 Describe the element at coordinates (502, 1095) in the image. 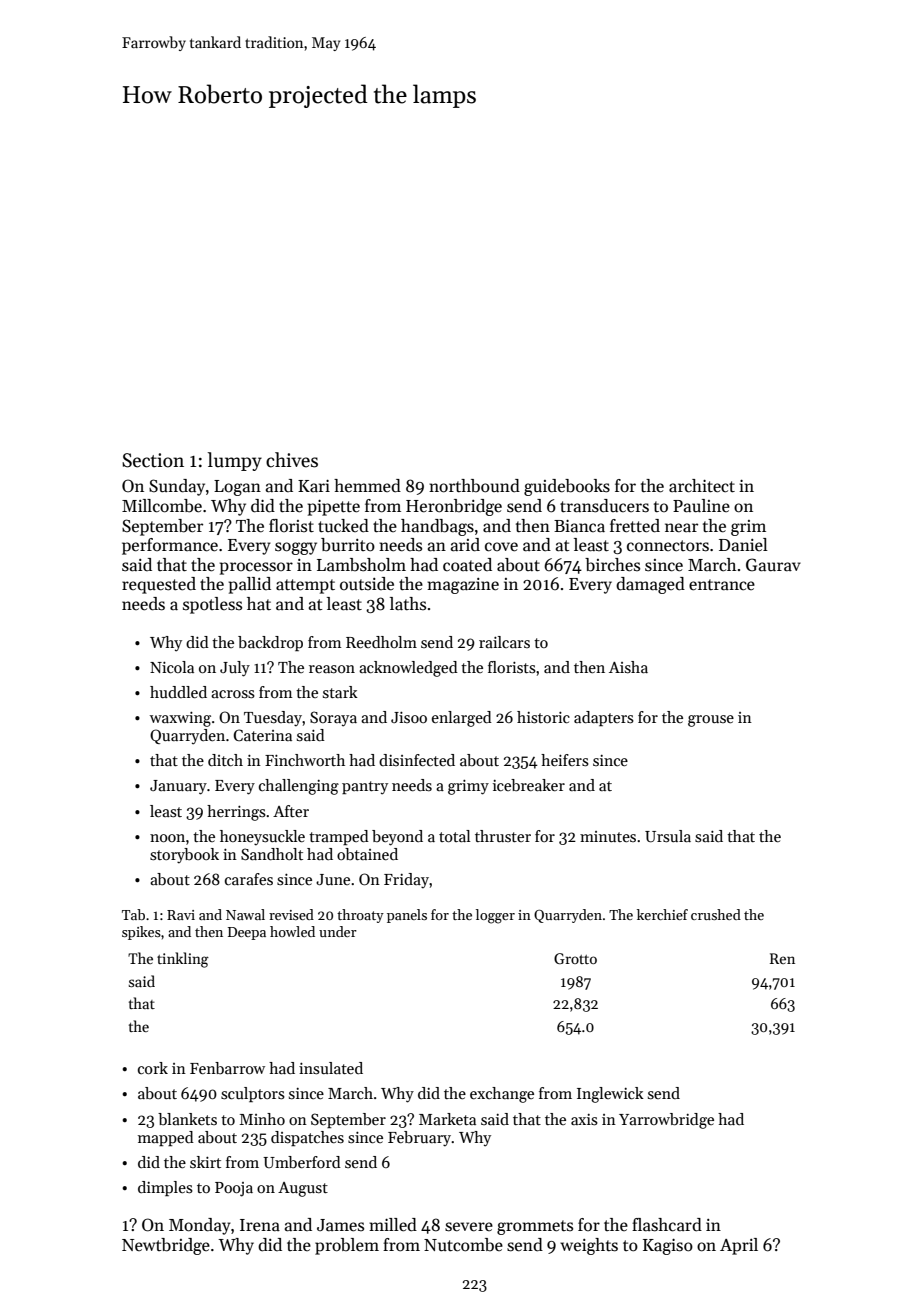

I see `exchange` at that location.
